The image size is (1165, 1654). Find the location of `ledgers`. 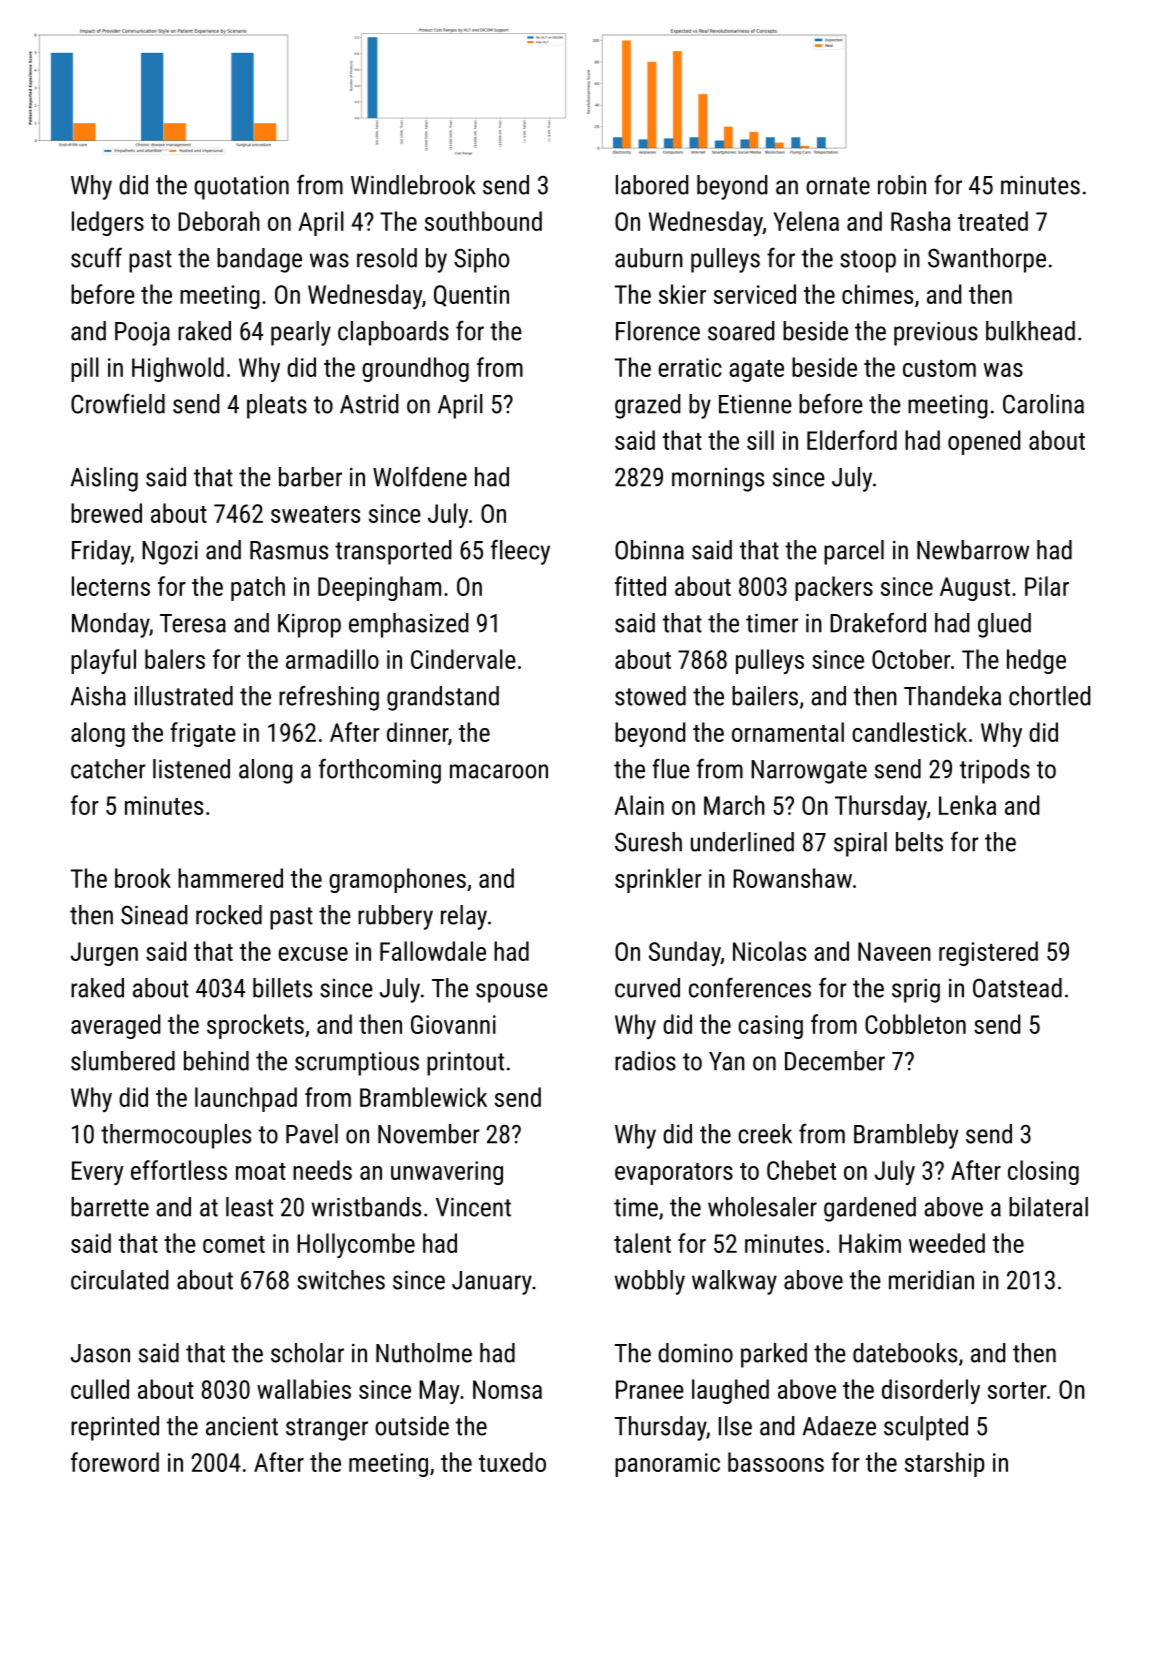

ledgers is located at coordinates (108, 223).
